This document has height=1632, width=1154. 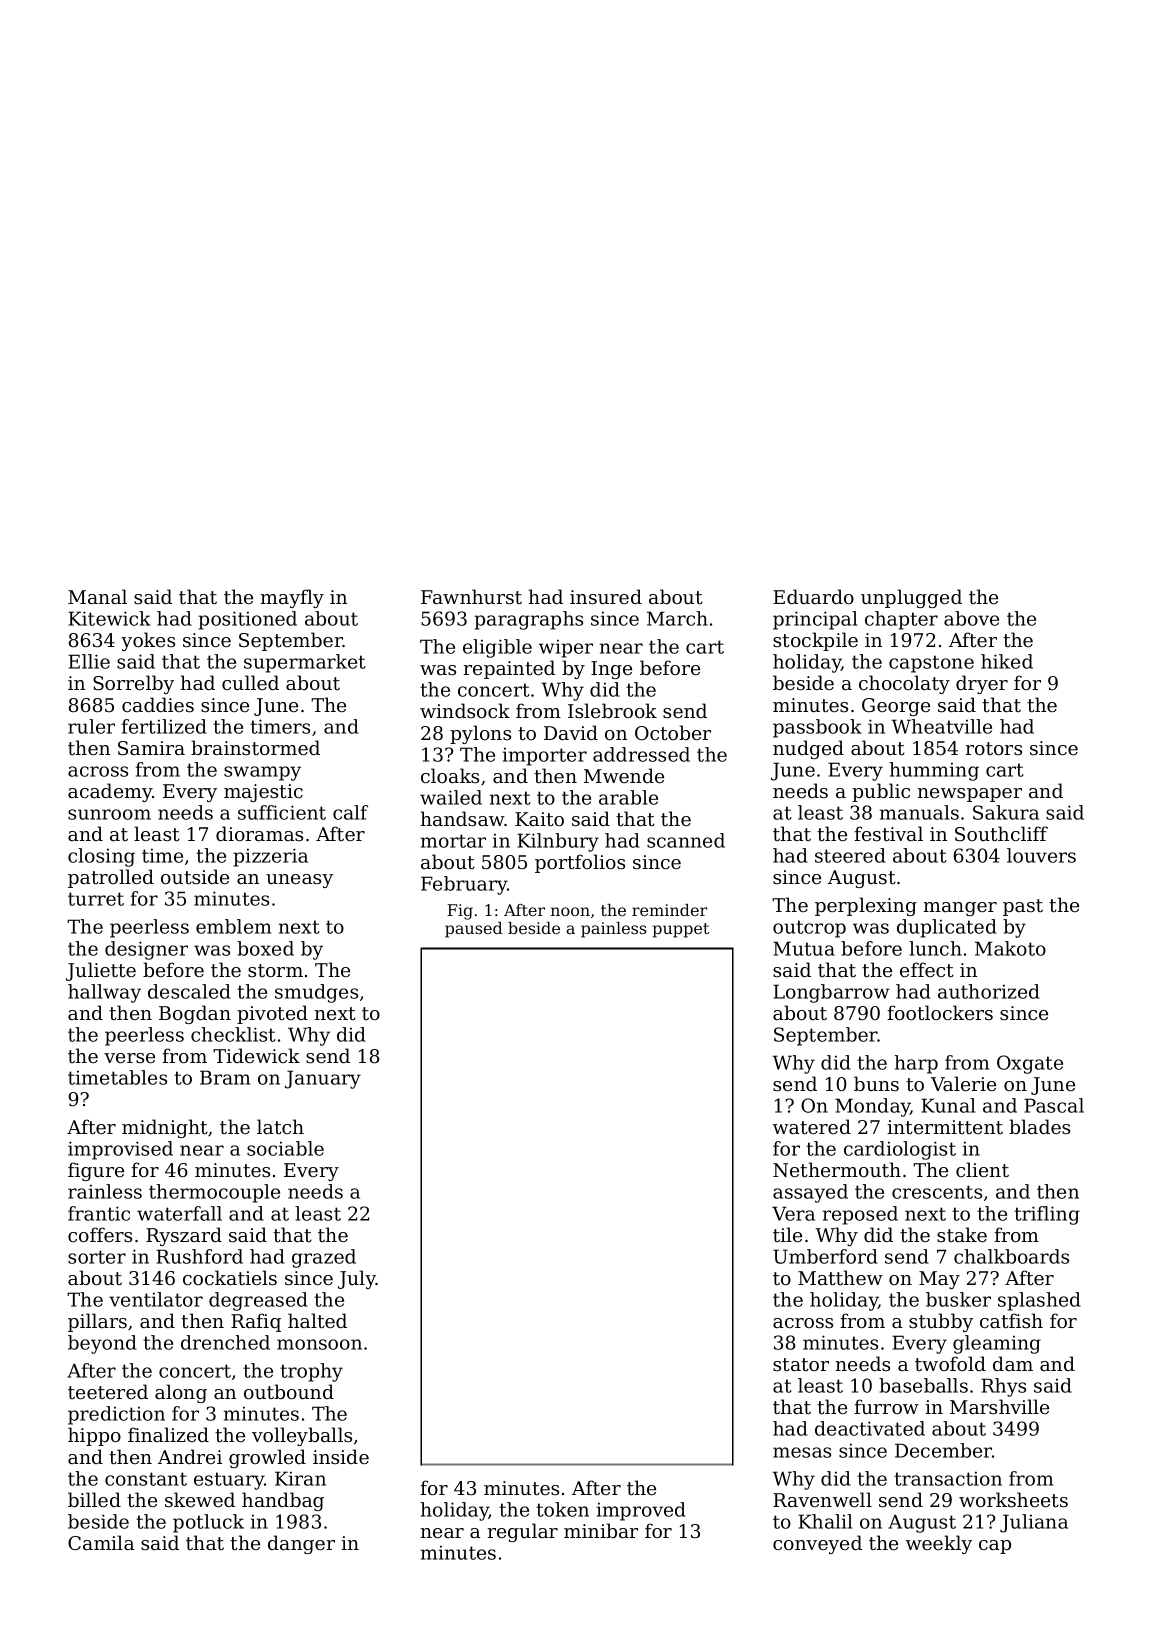 What do you see at coordinates (265, 948) in the document?
I see `boxed` at bounding box center [265, 948].
